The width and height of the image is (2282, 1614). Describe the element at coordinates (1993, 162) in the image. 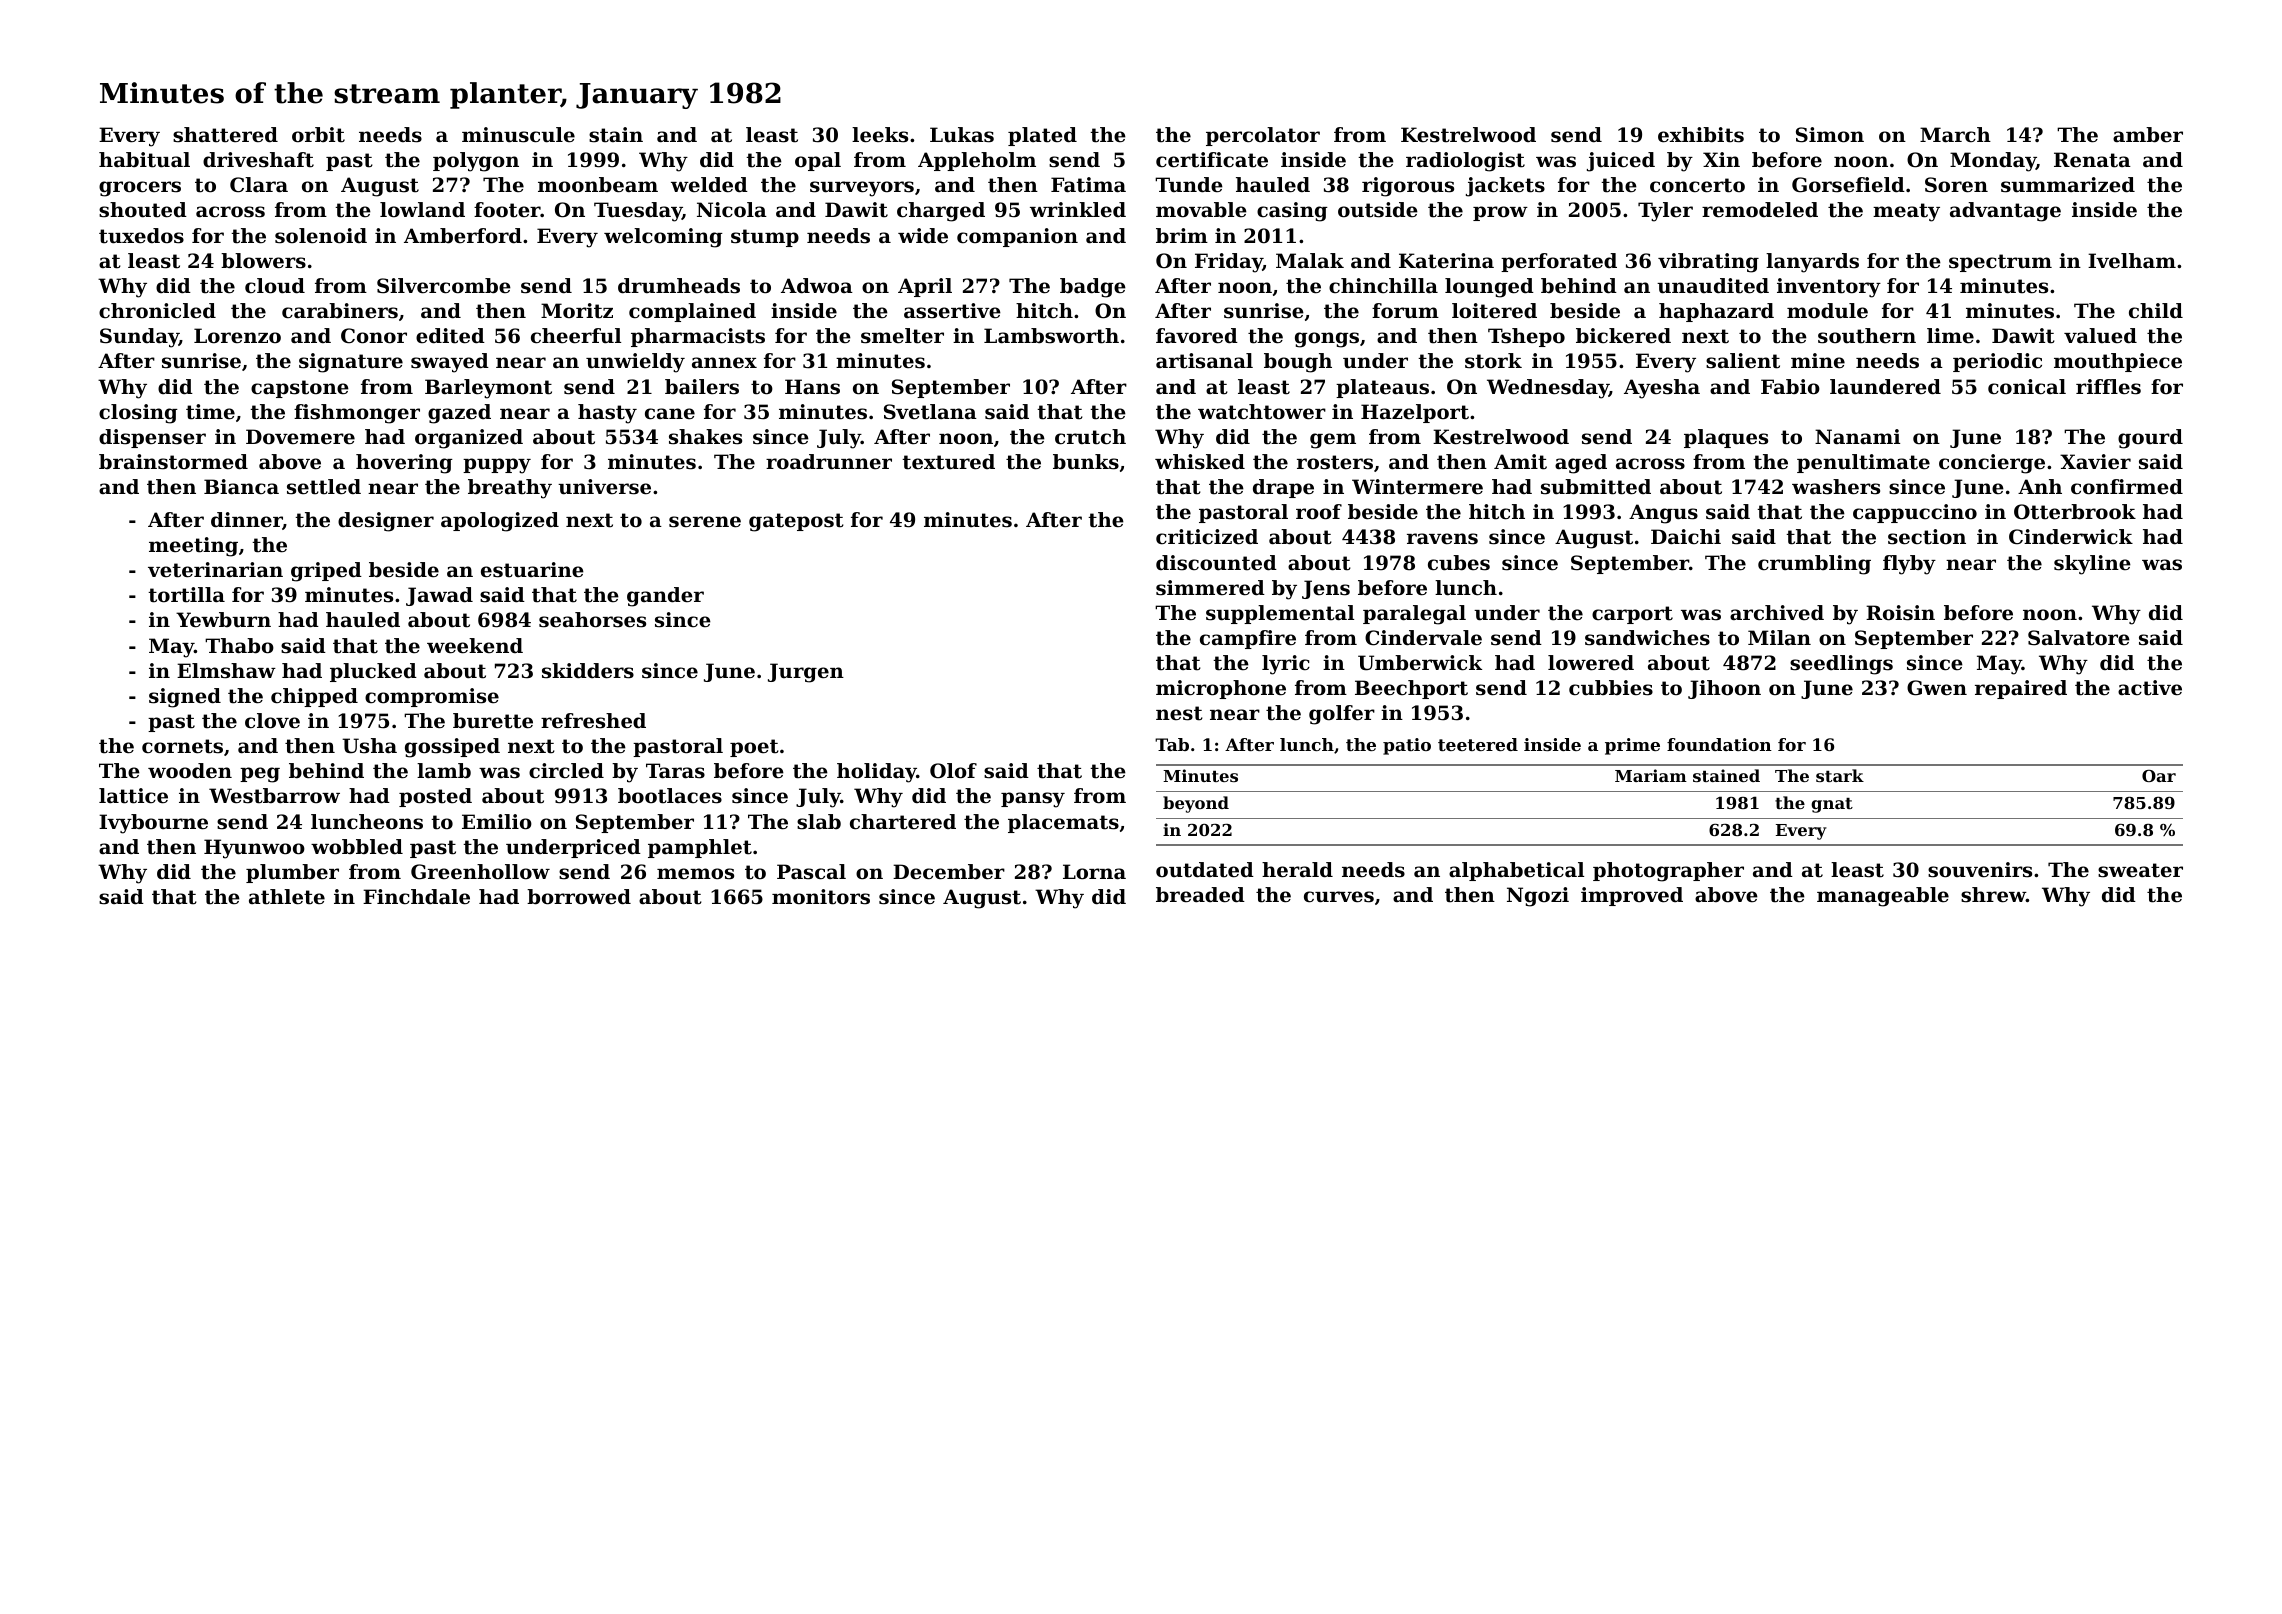

I see `Monday` at that location.
